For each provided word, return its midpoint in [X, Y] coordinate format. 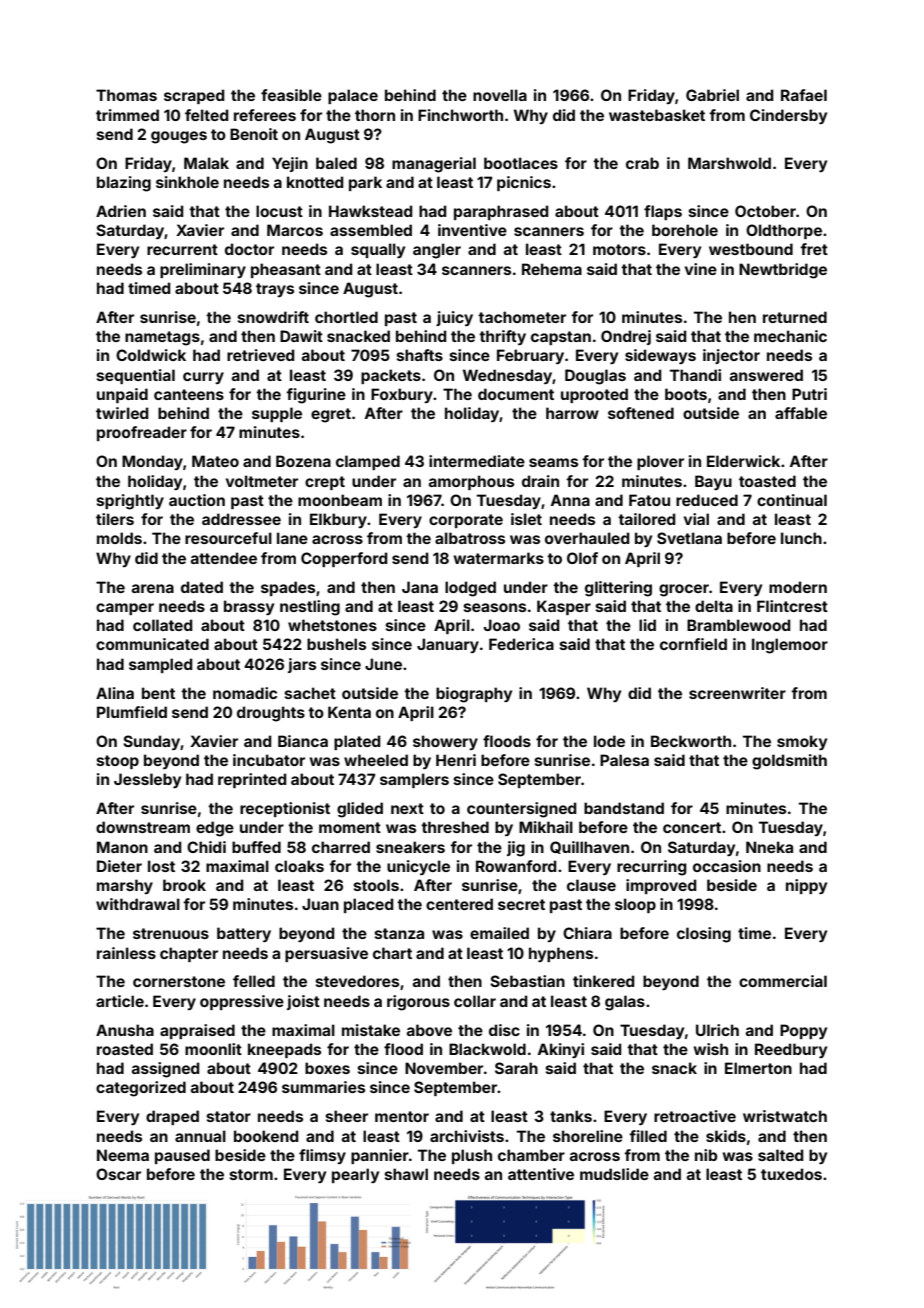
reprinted [252, 780]
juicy [454, 318]
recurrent [182, 249]
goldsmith [789, 762]
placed [368, 905]
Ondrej [626, 337]
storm [251, 1174]
